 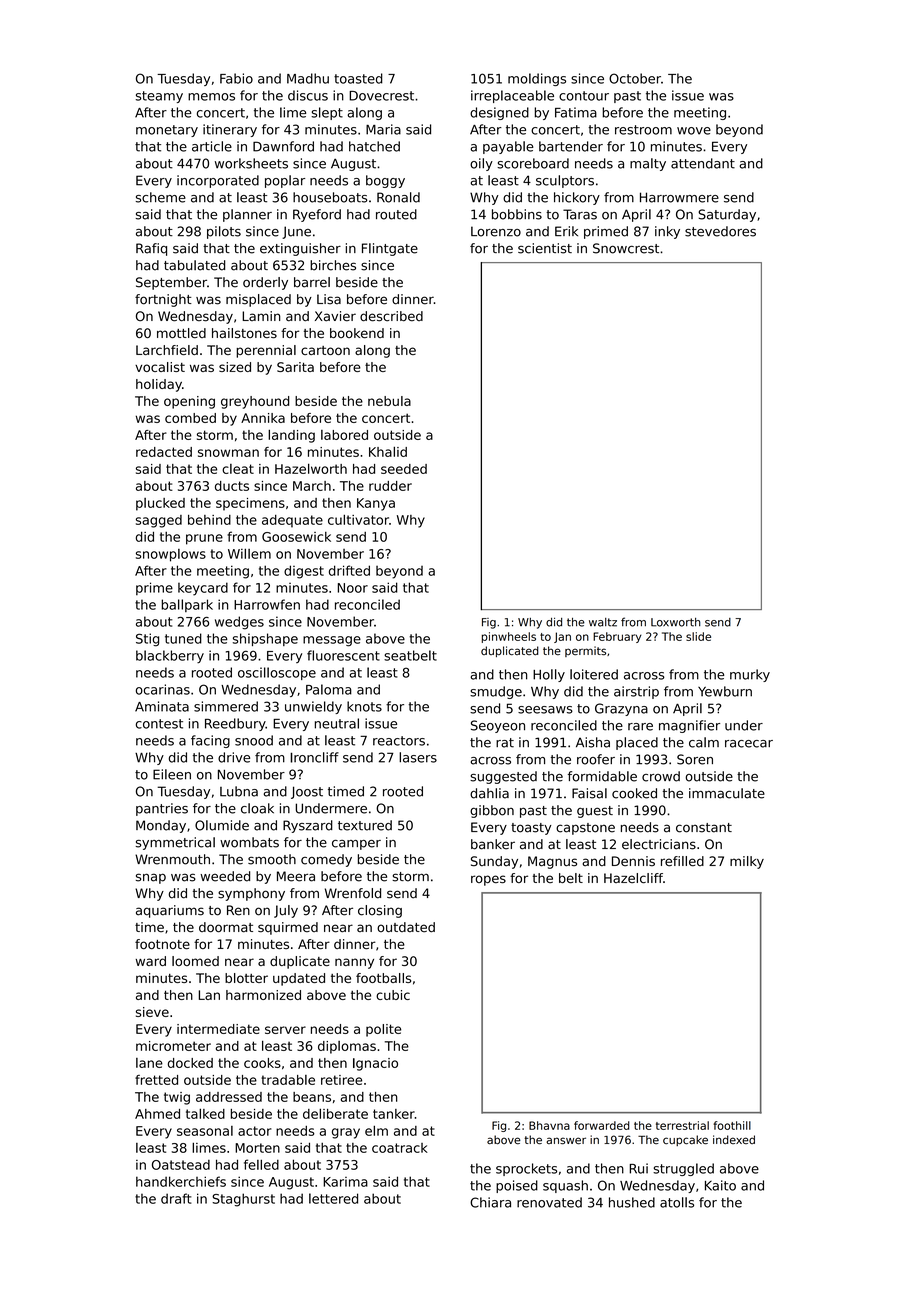 What do you see at coordinates (577, 198) in the screenshot?
I see `hickory` at bounding box center [577, 198].
